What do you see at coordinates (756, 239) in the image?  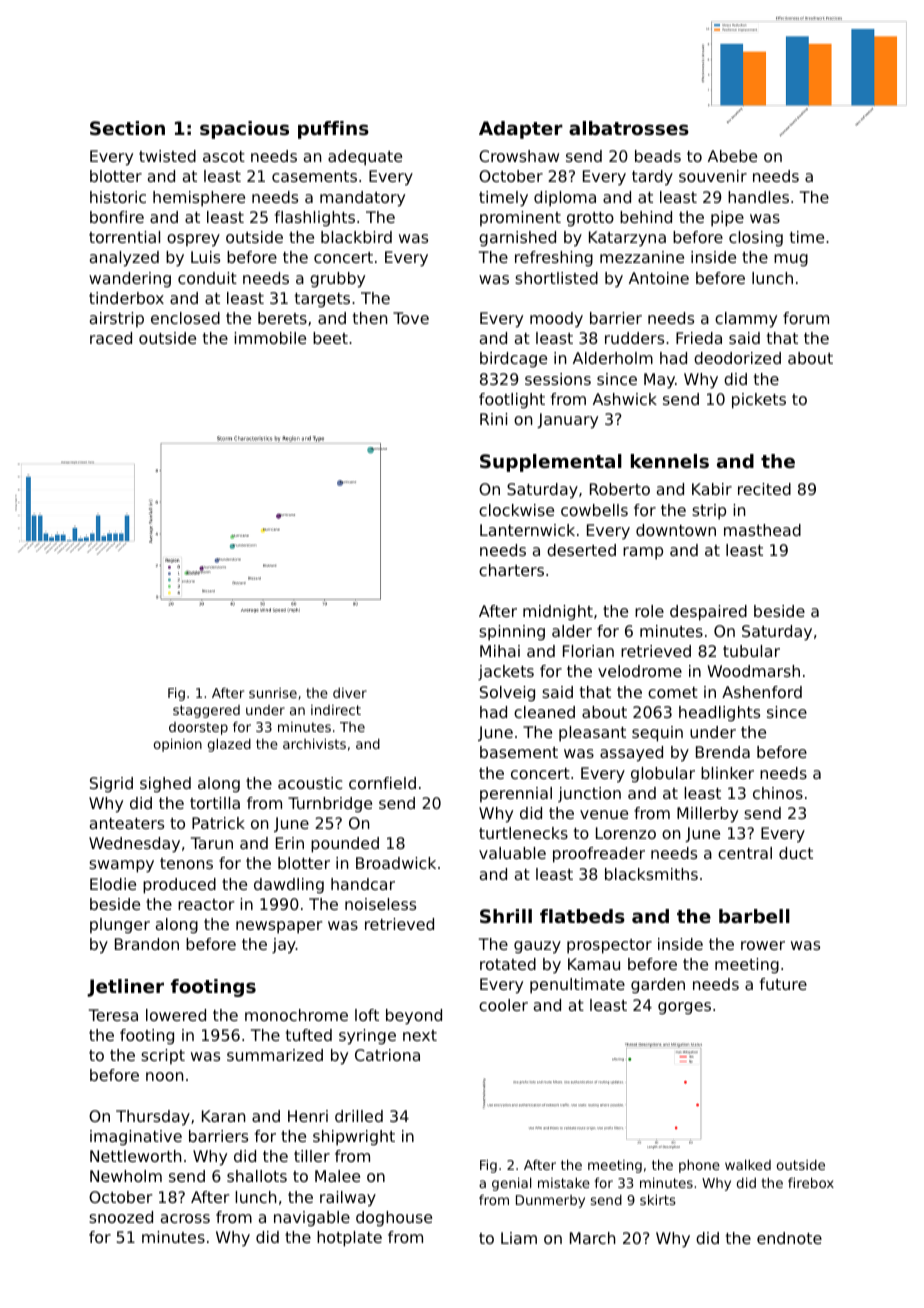 I see `closing` at bounding box center [756, 239].
